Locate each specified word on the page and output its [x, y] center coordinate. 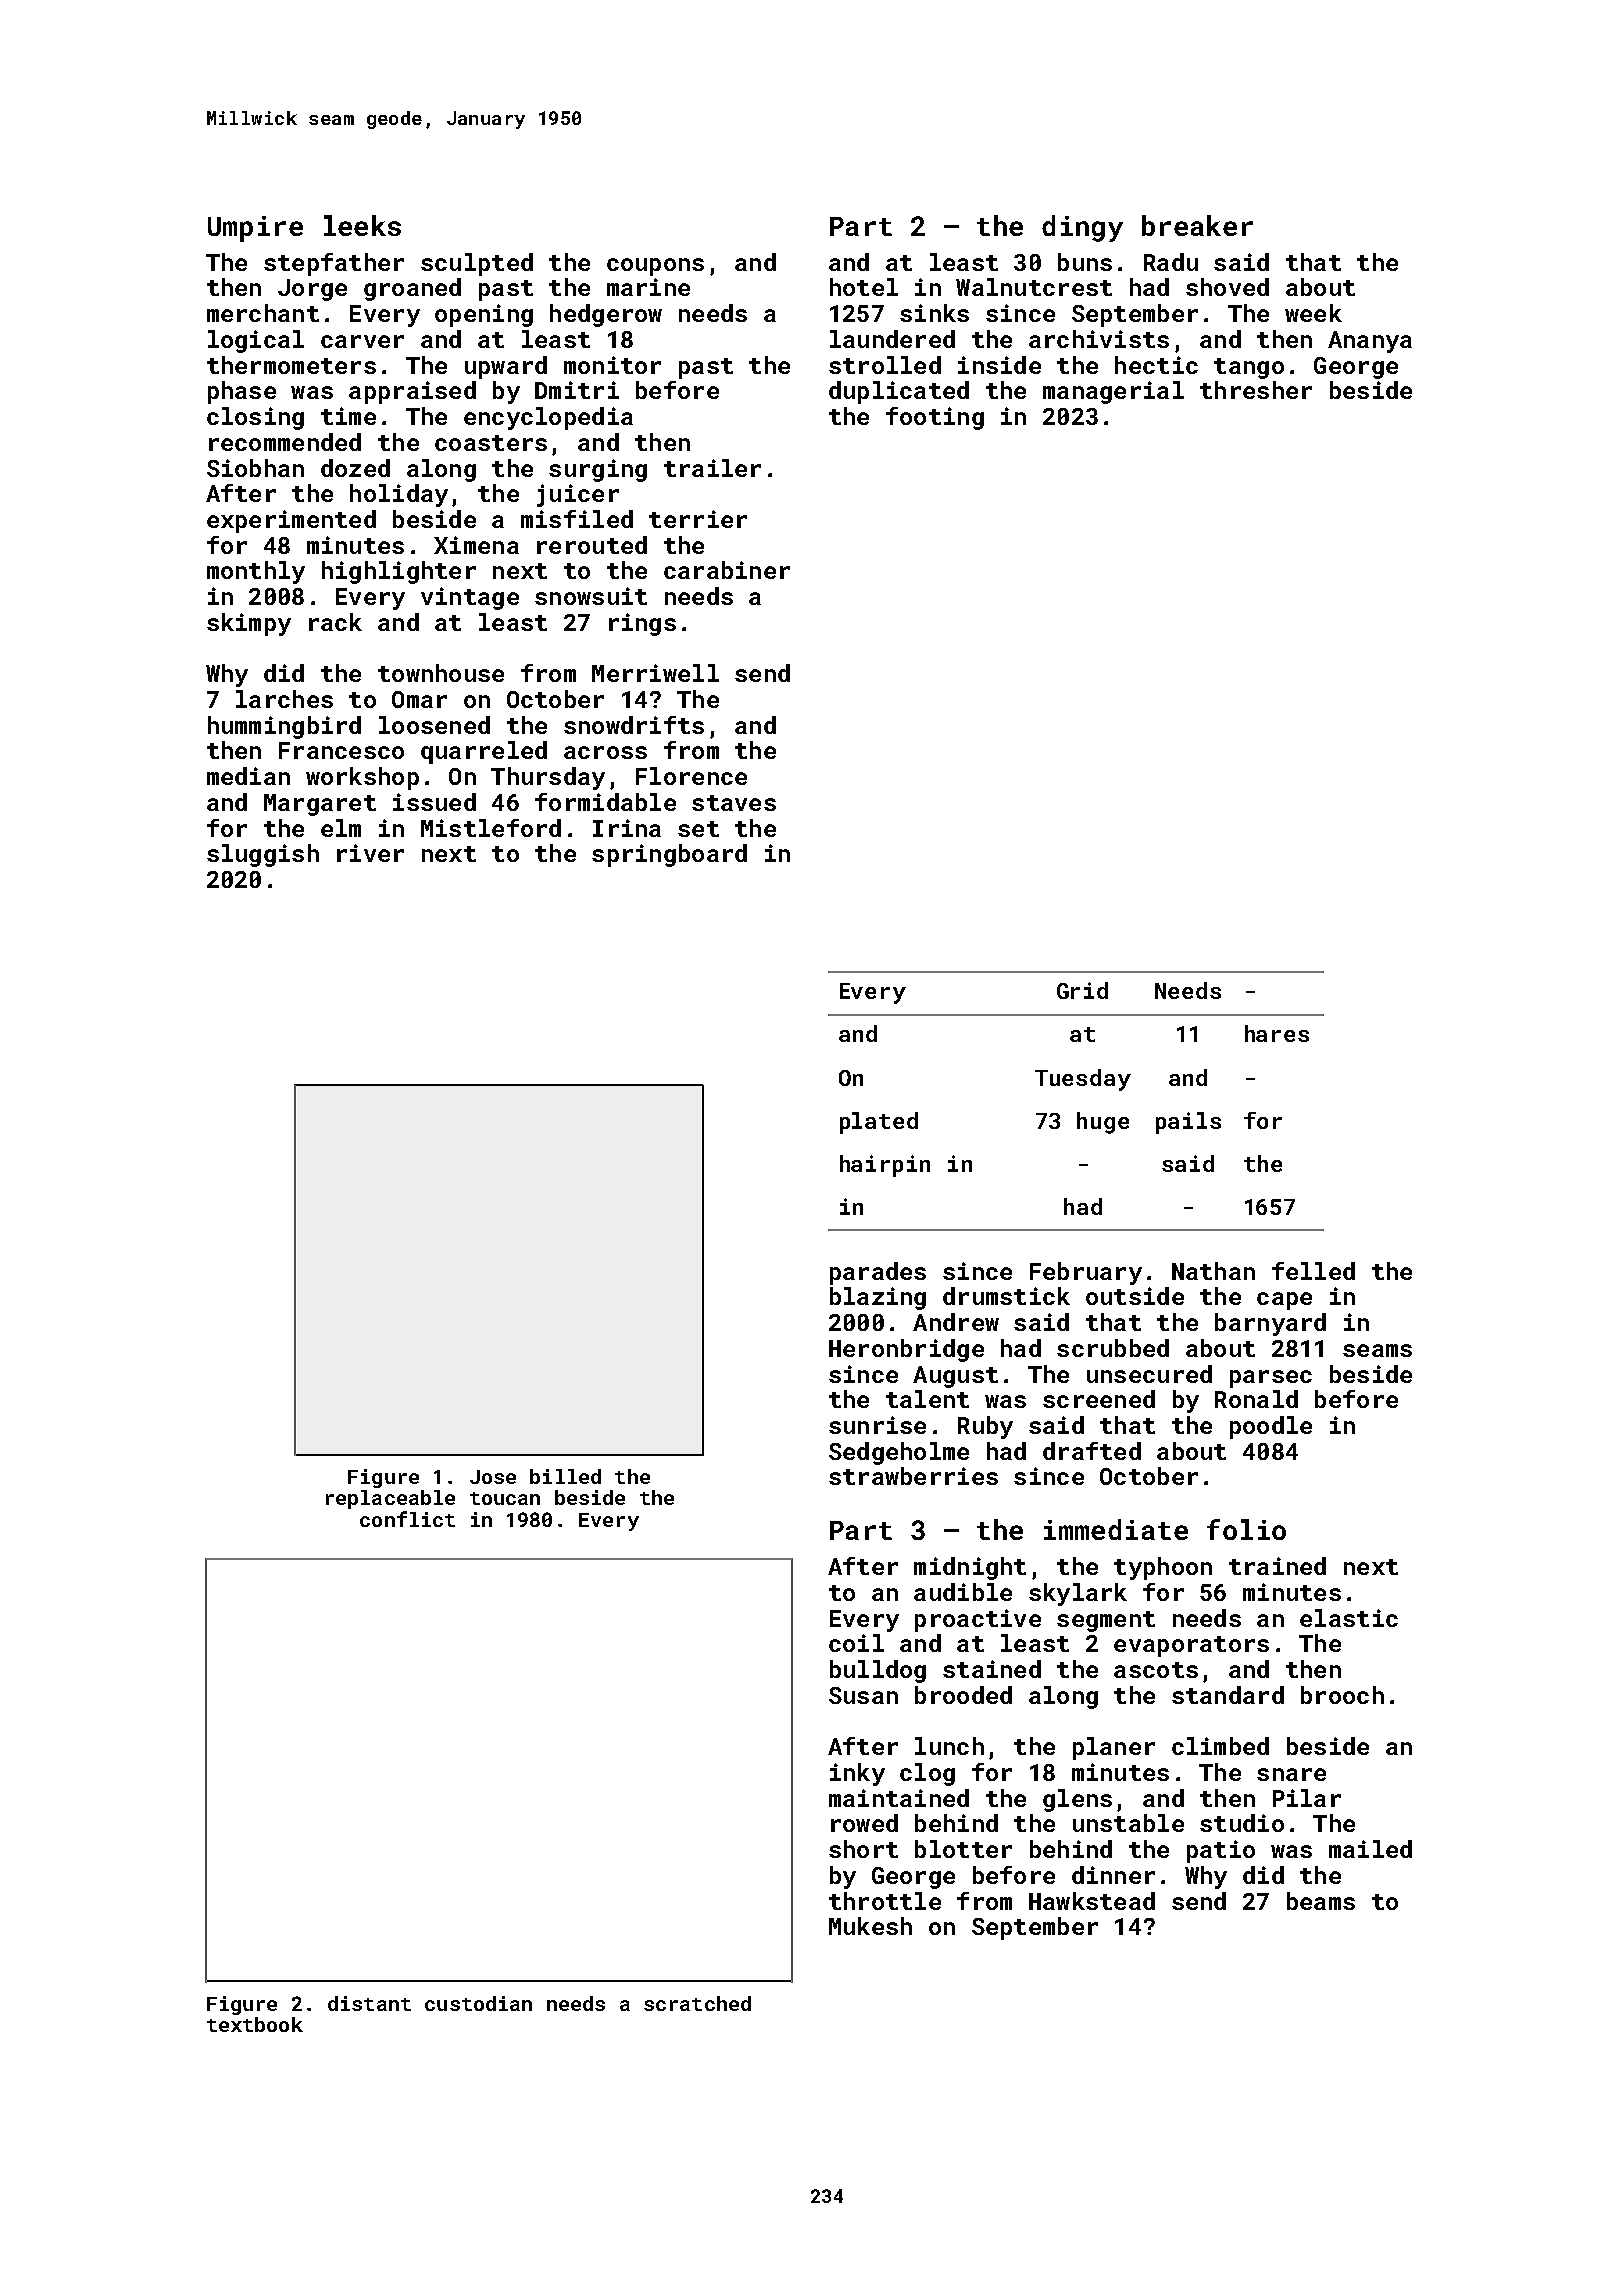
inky [857, 1774]
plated [879, 1123]
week [1313, 313]
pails [1188, 1123]
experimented [291, 521]
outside [1135, 1296]
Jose [493, 1477]
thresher [1256, 390]
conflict [407, 1519]
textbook [255, 2024]
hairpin [885, 1166]
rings [642, 624]
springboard [669, 855]
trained [1277, 1566]
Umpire [255, 229]
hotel [864, 287]
